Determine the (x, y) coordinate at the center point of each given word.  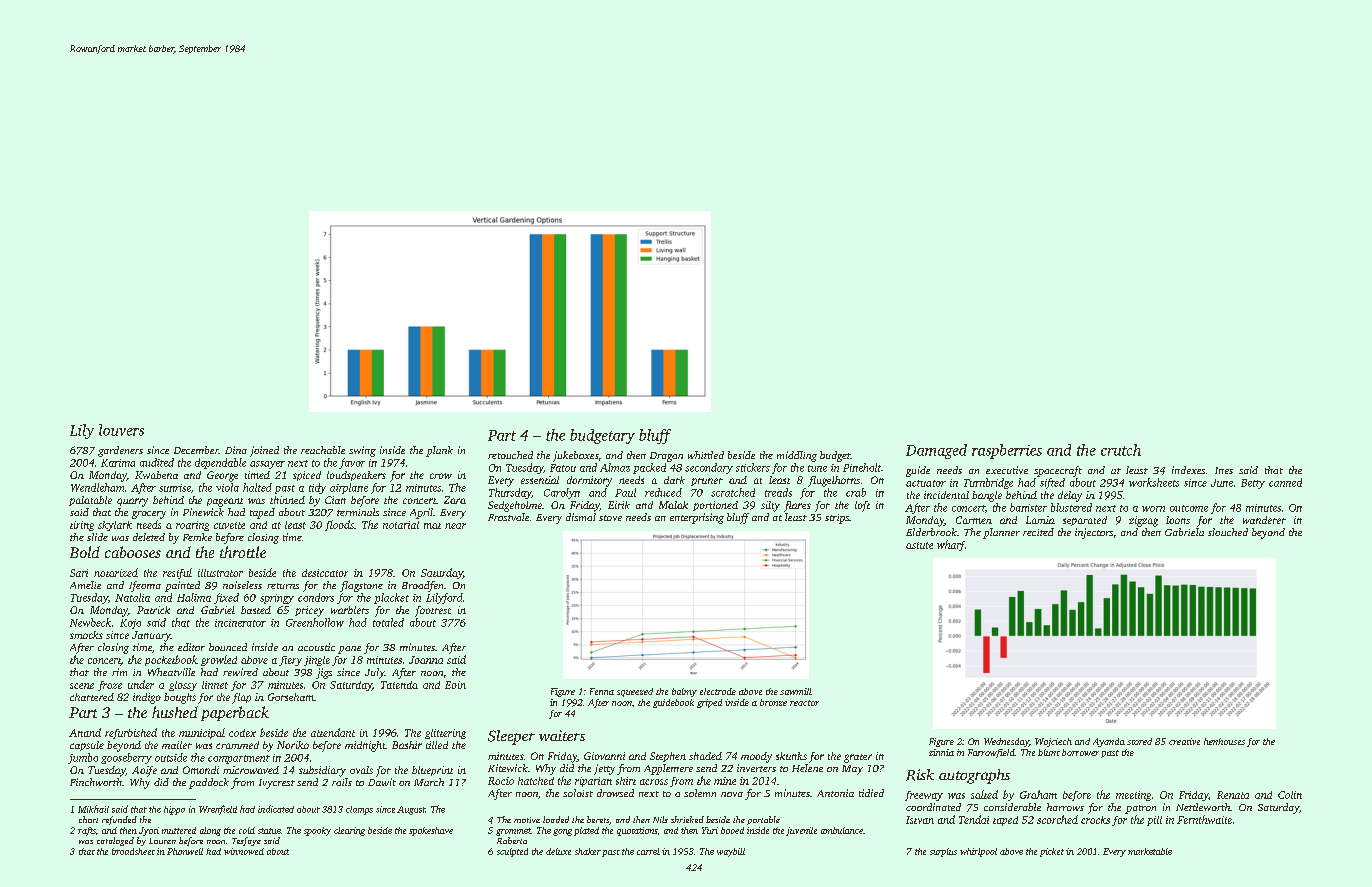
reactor (804, 703)
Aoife (144, 771)
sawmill (796, 691)
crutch (1121, 450)
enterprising (697, 518)
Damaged (936, 451)
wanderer (1264, 520)
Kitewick (508, 768)
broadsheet (133, 851)
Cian (335, 500)
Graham (1038, 794)
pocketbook (171, 660)
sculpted (512, 852)
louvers (121, 430)
